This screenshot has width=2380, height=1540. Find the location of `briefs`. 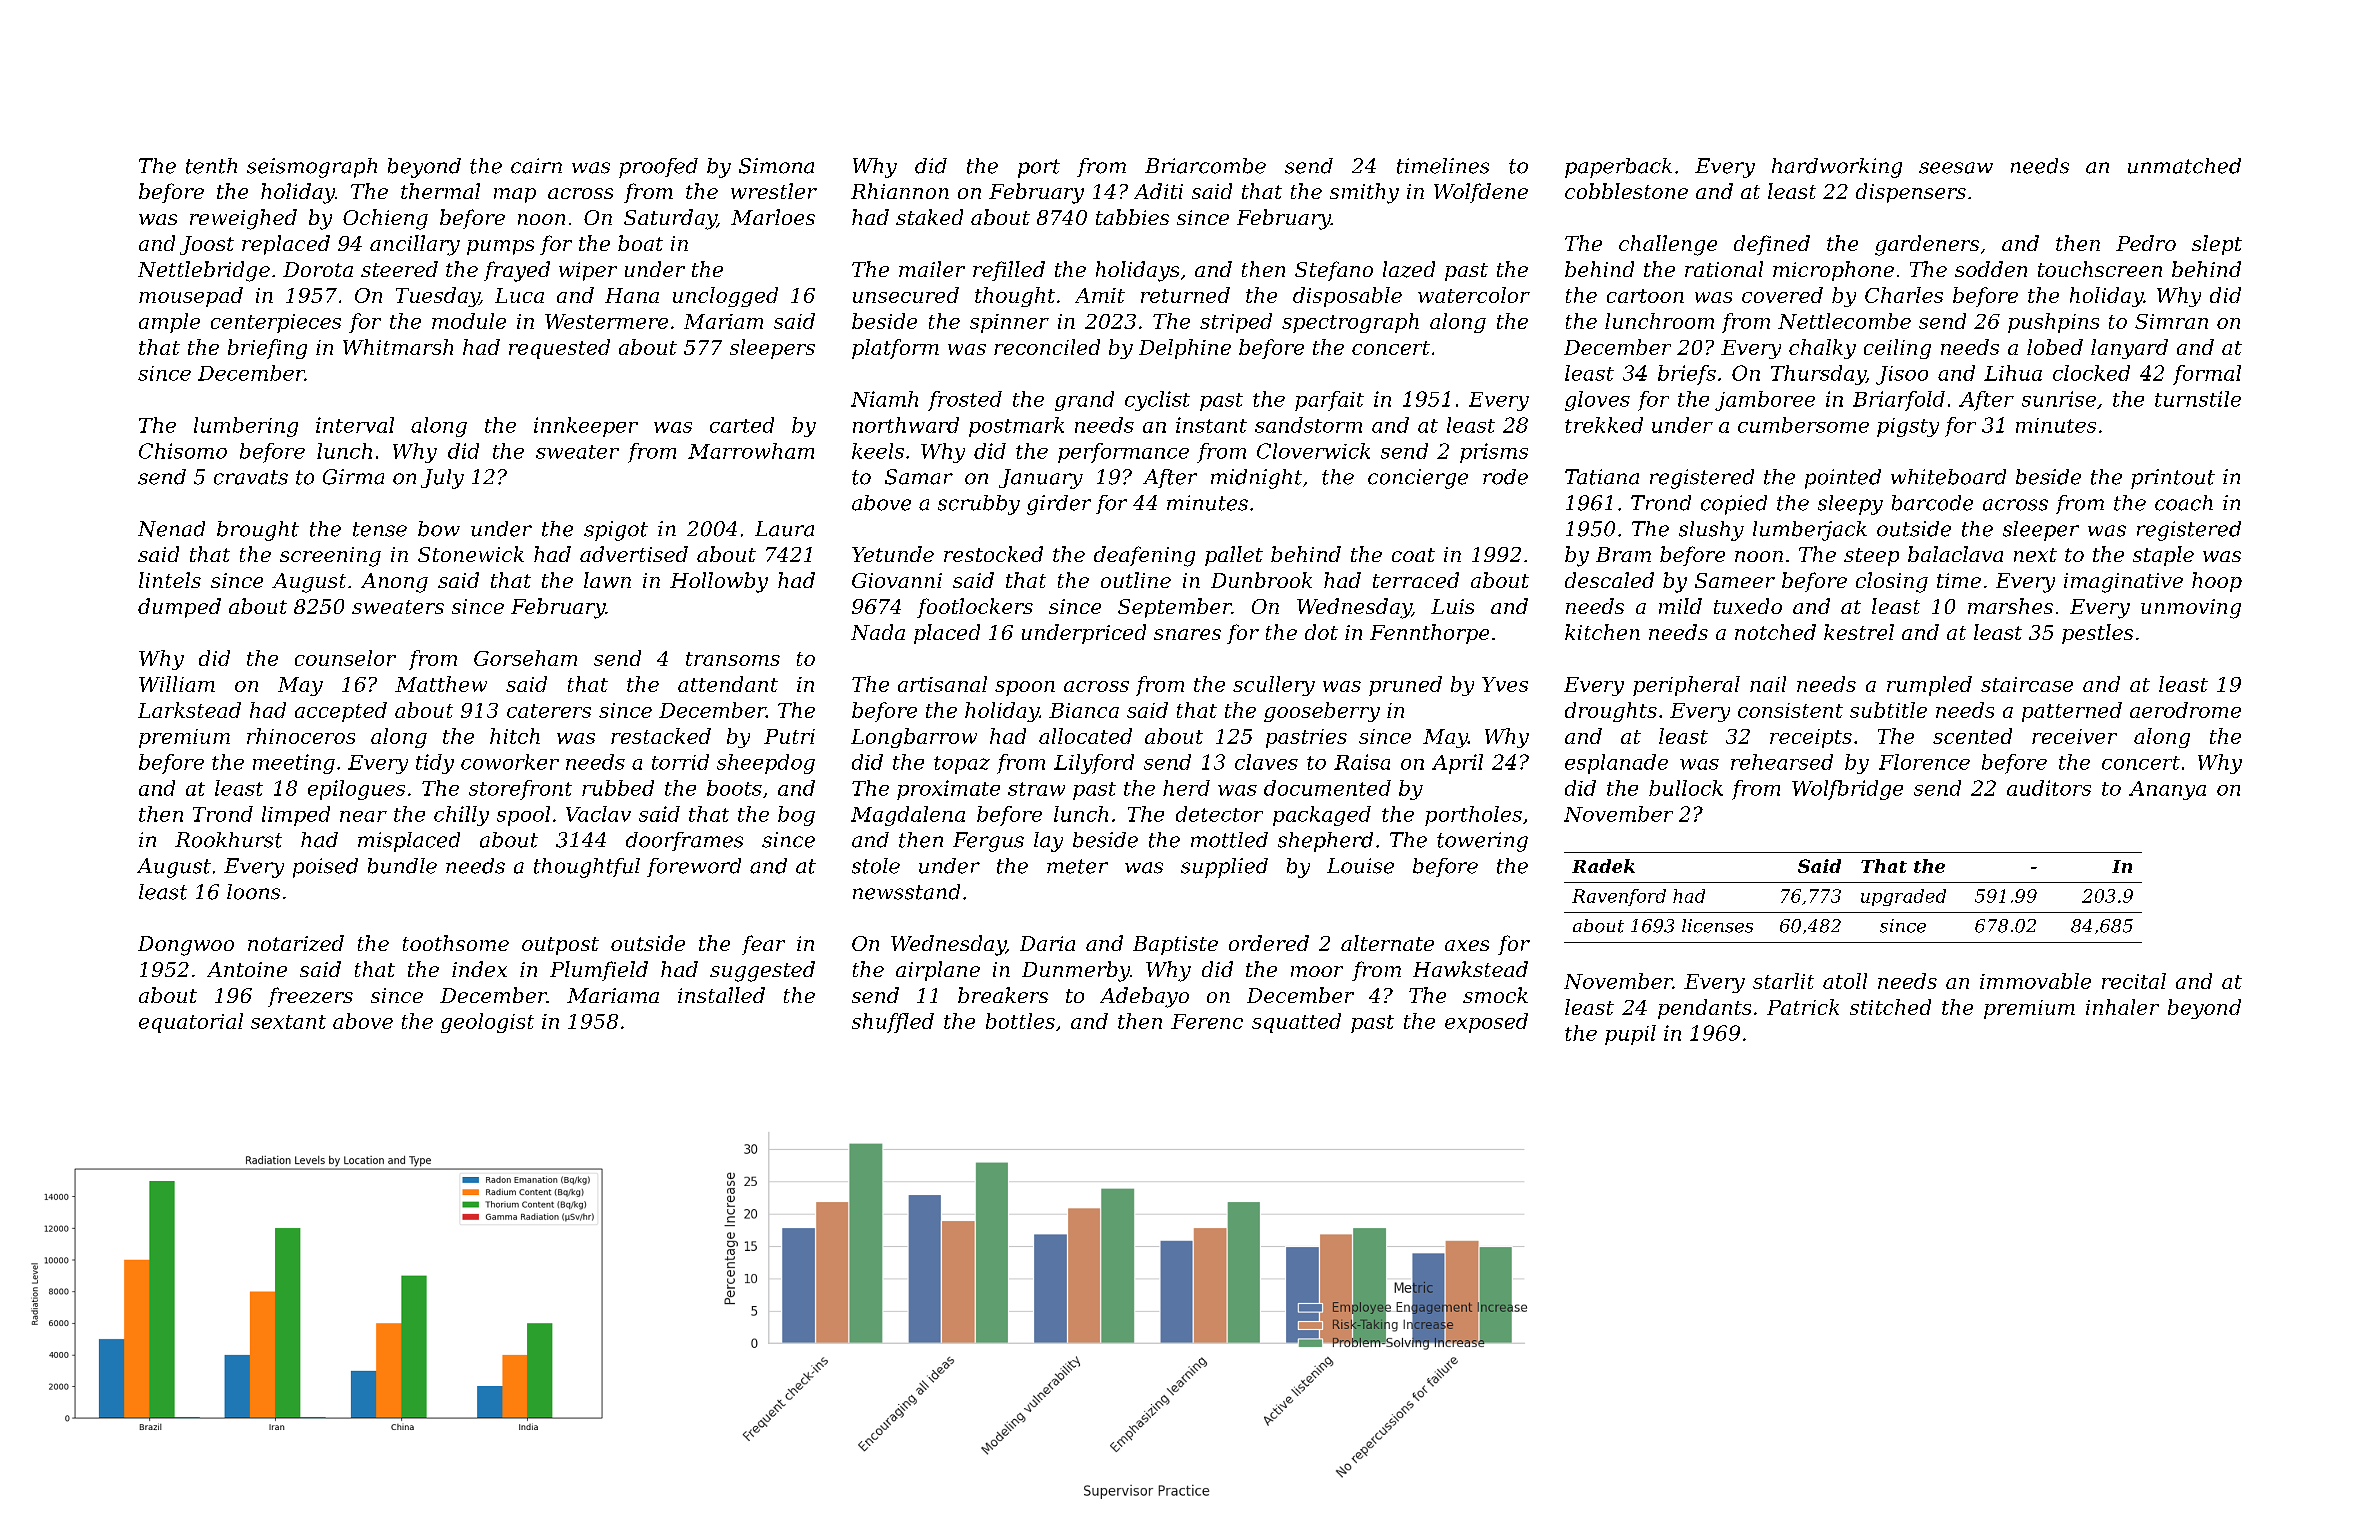

briefs is located at coordinates (1687, 375).
